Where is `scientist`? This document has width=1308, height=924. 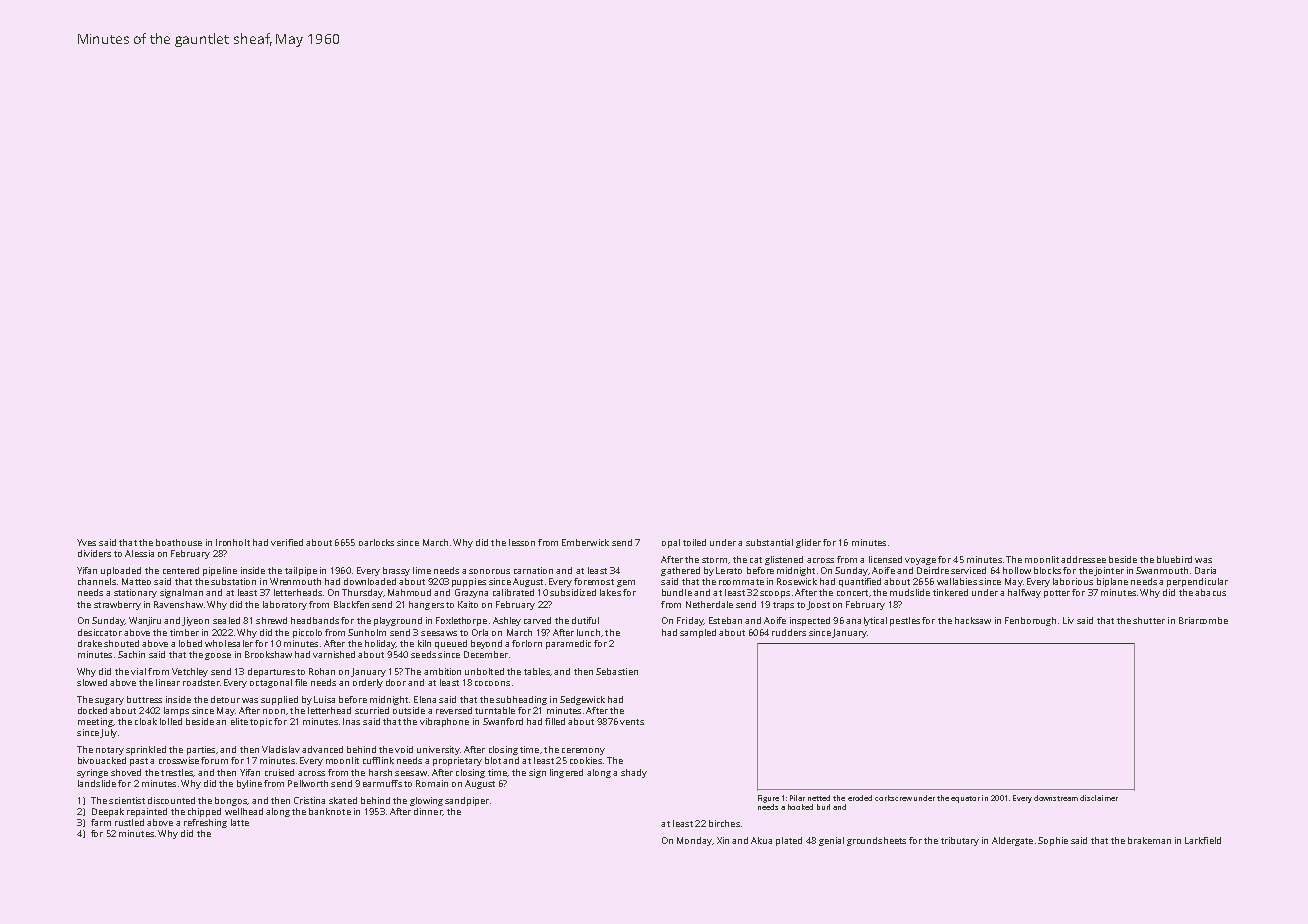 scientist is located at coordinates (127, 800).
